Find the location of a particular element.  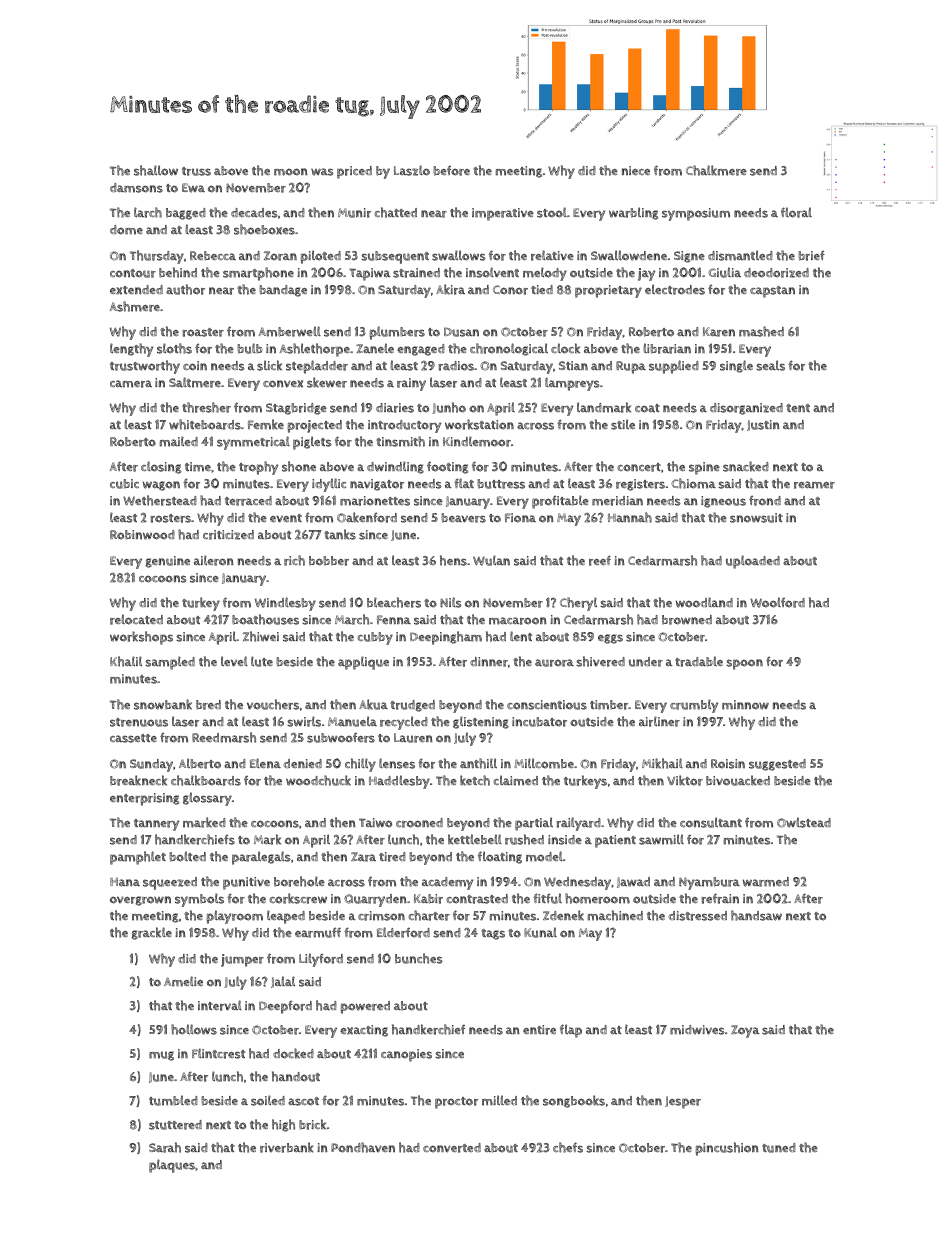

Chalkmere is located at coordinates (716, 170).
